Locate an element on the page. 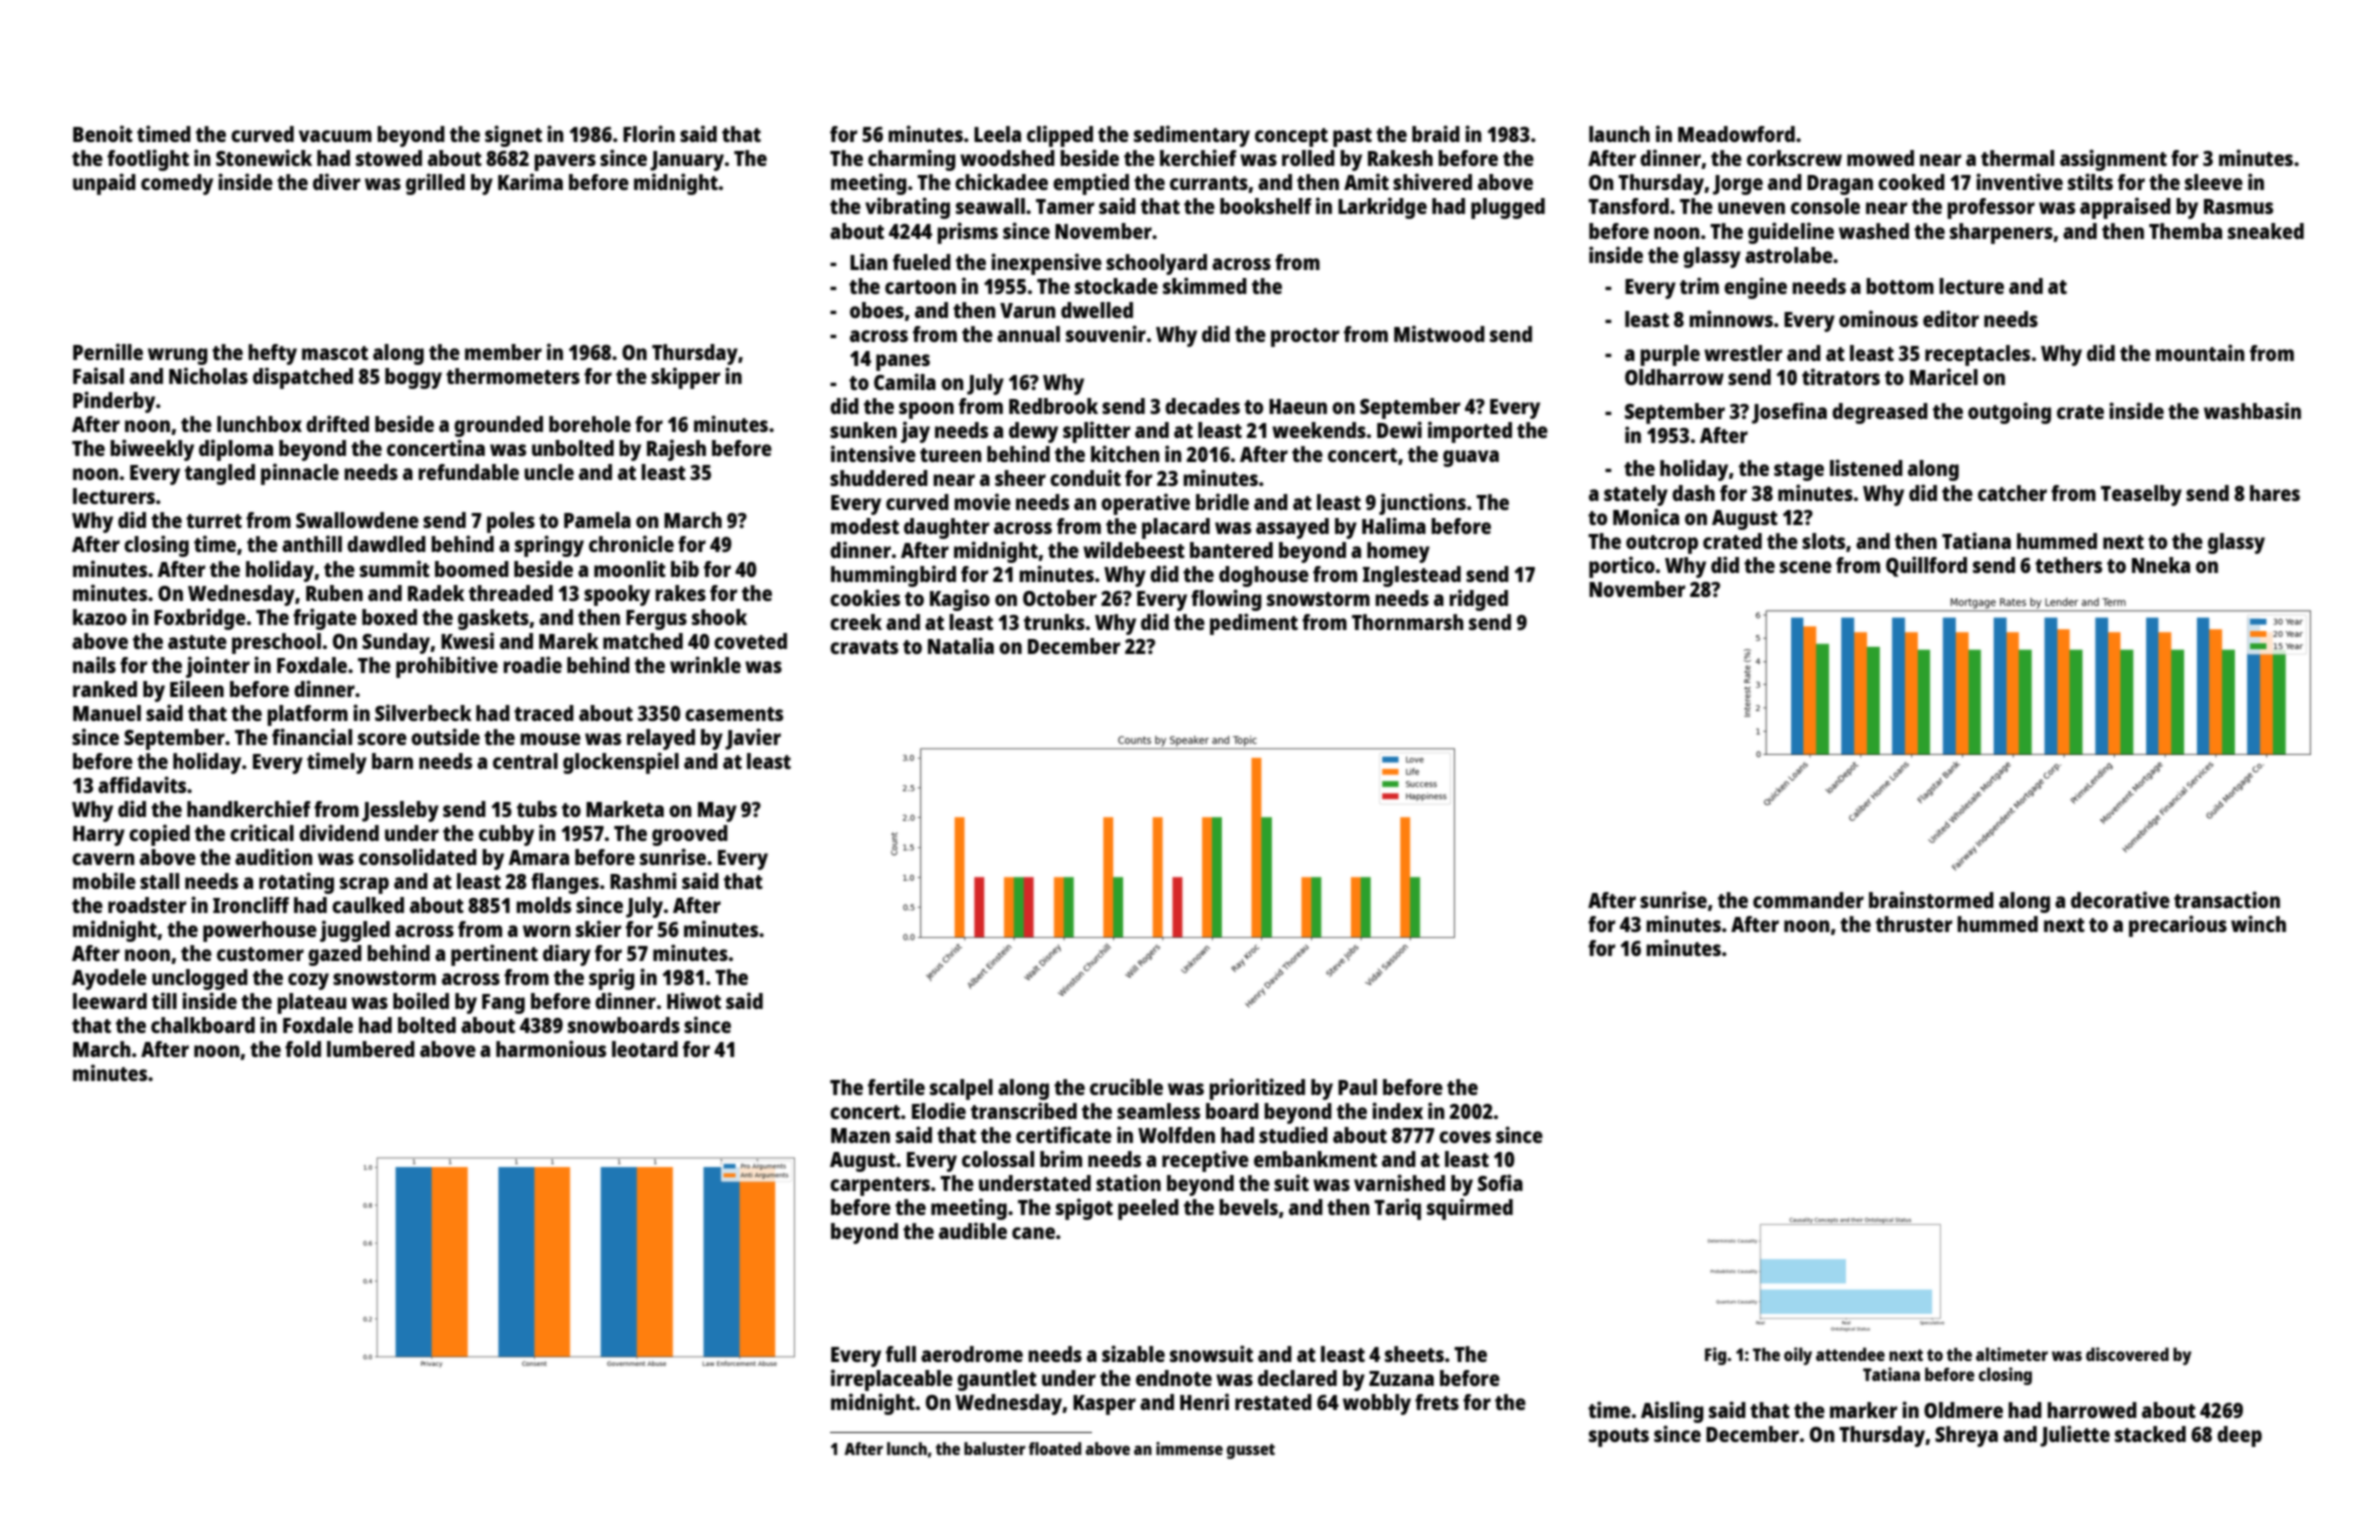 The height and width of the document is (1540, 2380). plateau is located at coordinates (311, 1003).
